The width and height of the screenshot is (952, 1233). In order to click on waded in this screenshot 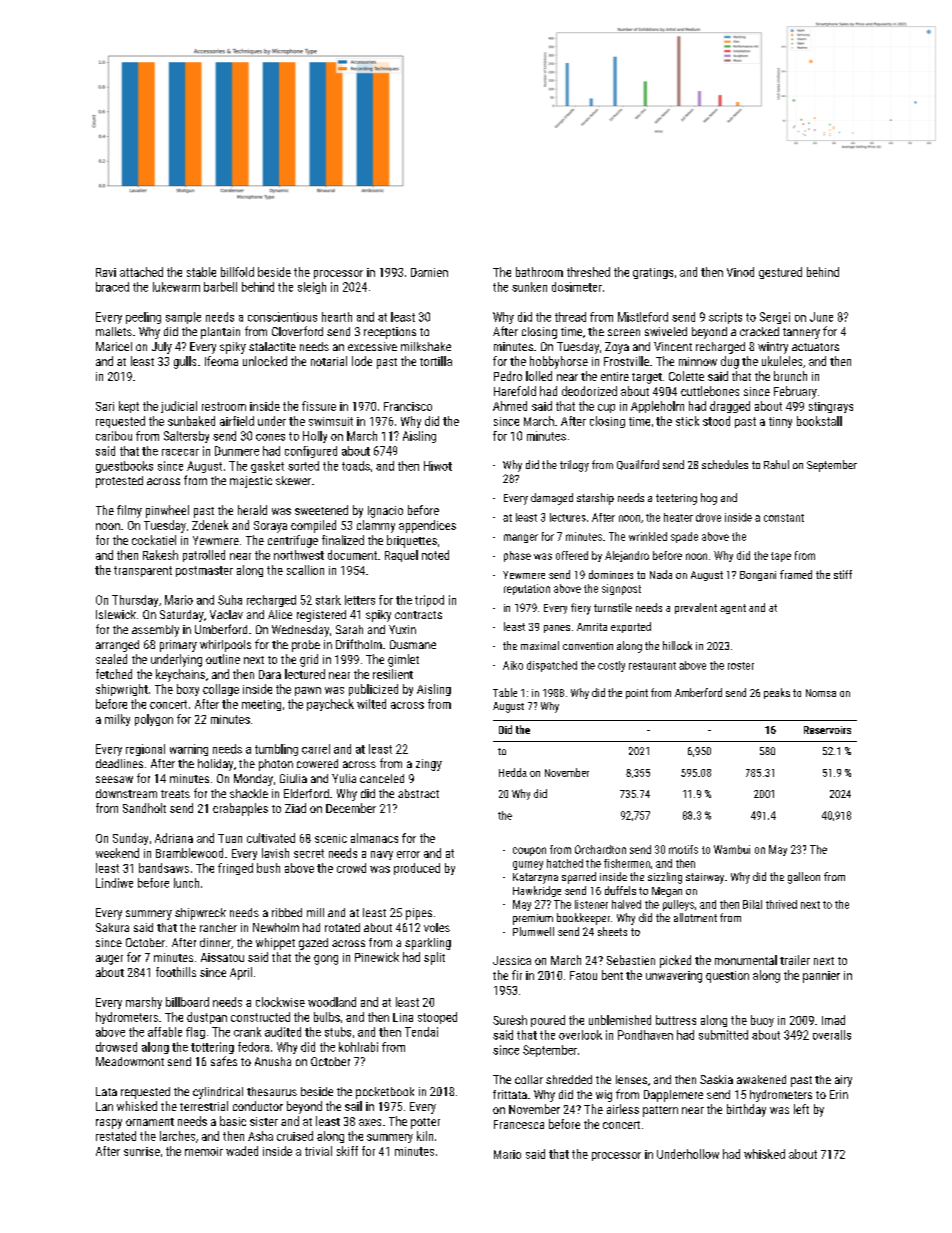, I will do `click(242, 1151)`.
